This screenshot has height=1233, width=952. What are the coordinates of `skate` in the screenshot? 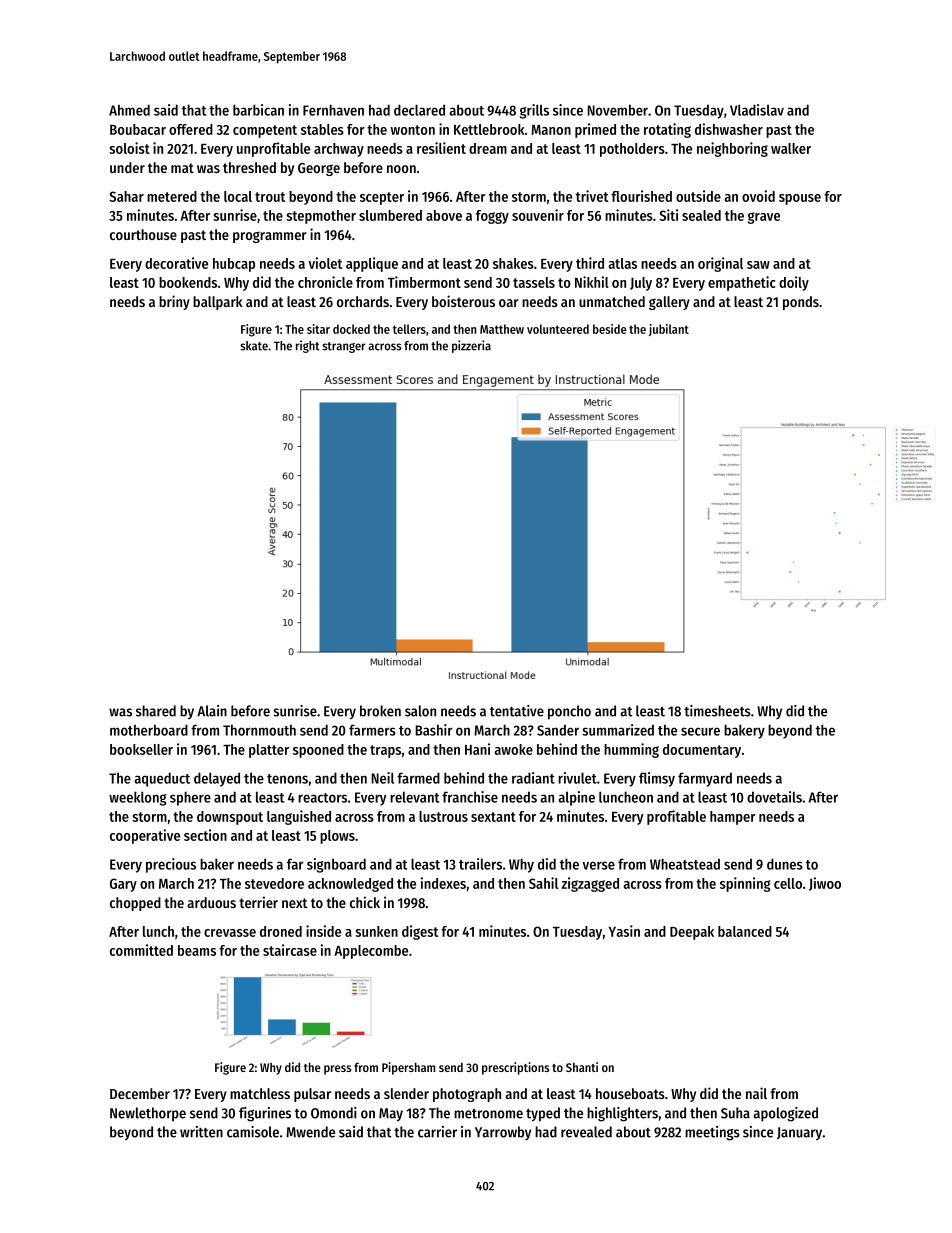 It's located at (254, 346).
